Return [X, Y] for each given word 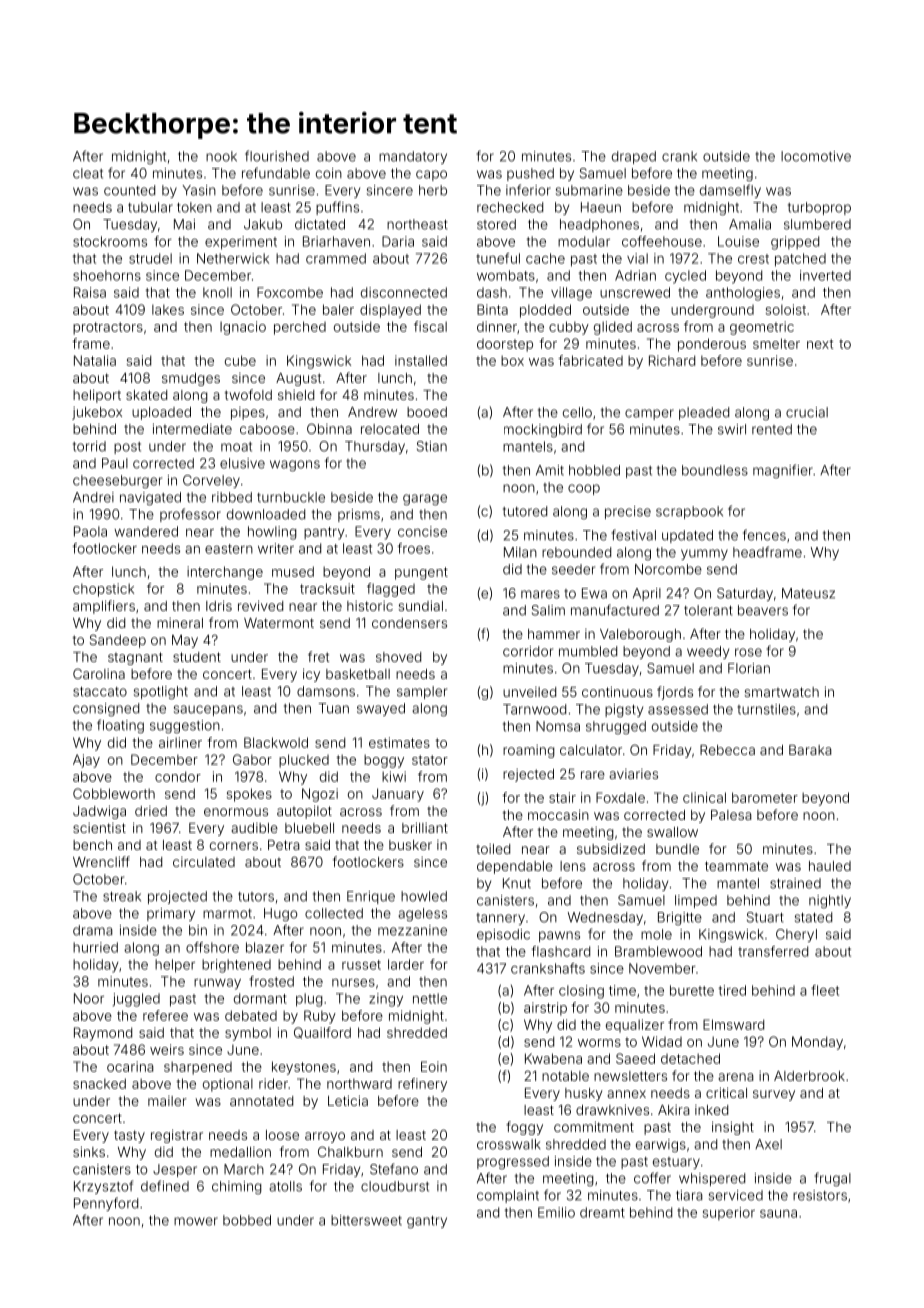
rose [748, 652]
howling [272, 533]
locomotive [816, 156]
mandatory [413, 157]
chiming [237, 1187]
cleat [88, 173]
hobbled [594, 470]
